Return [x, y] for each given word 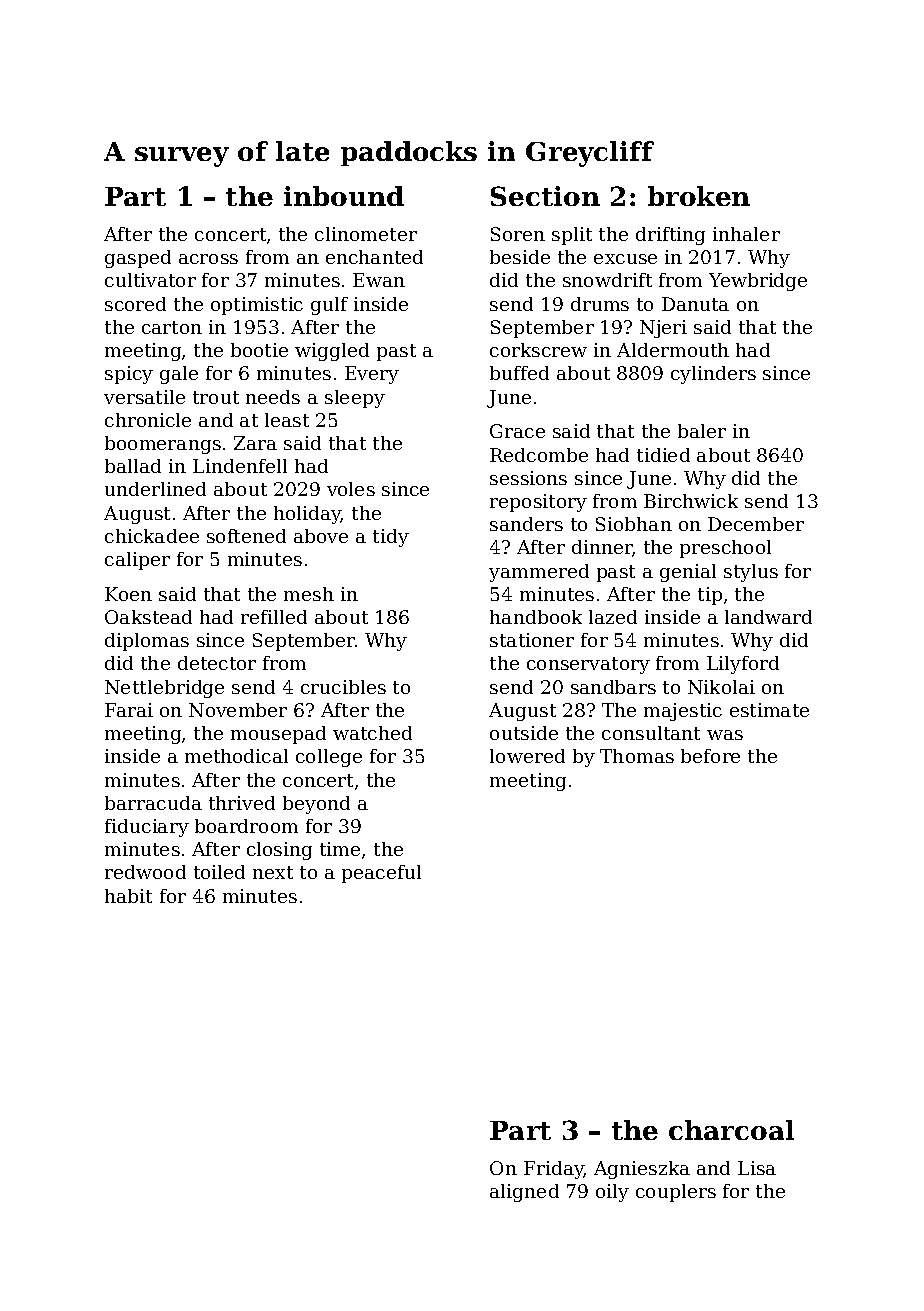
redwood [145, 872]
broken [699, 196]
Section [545, 196]
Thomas [637, 756]
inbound [344, 196]
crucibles [343, 687]
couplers [676, 1193]
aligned [524, 1193]
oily [612, 1193]
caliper [137, 561]
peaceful [381, 874]
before [710, 756]
